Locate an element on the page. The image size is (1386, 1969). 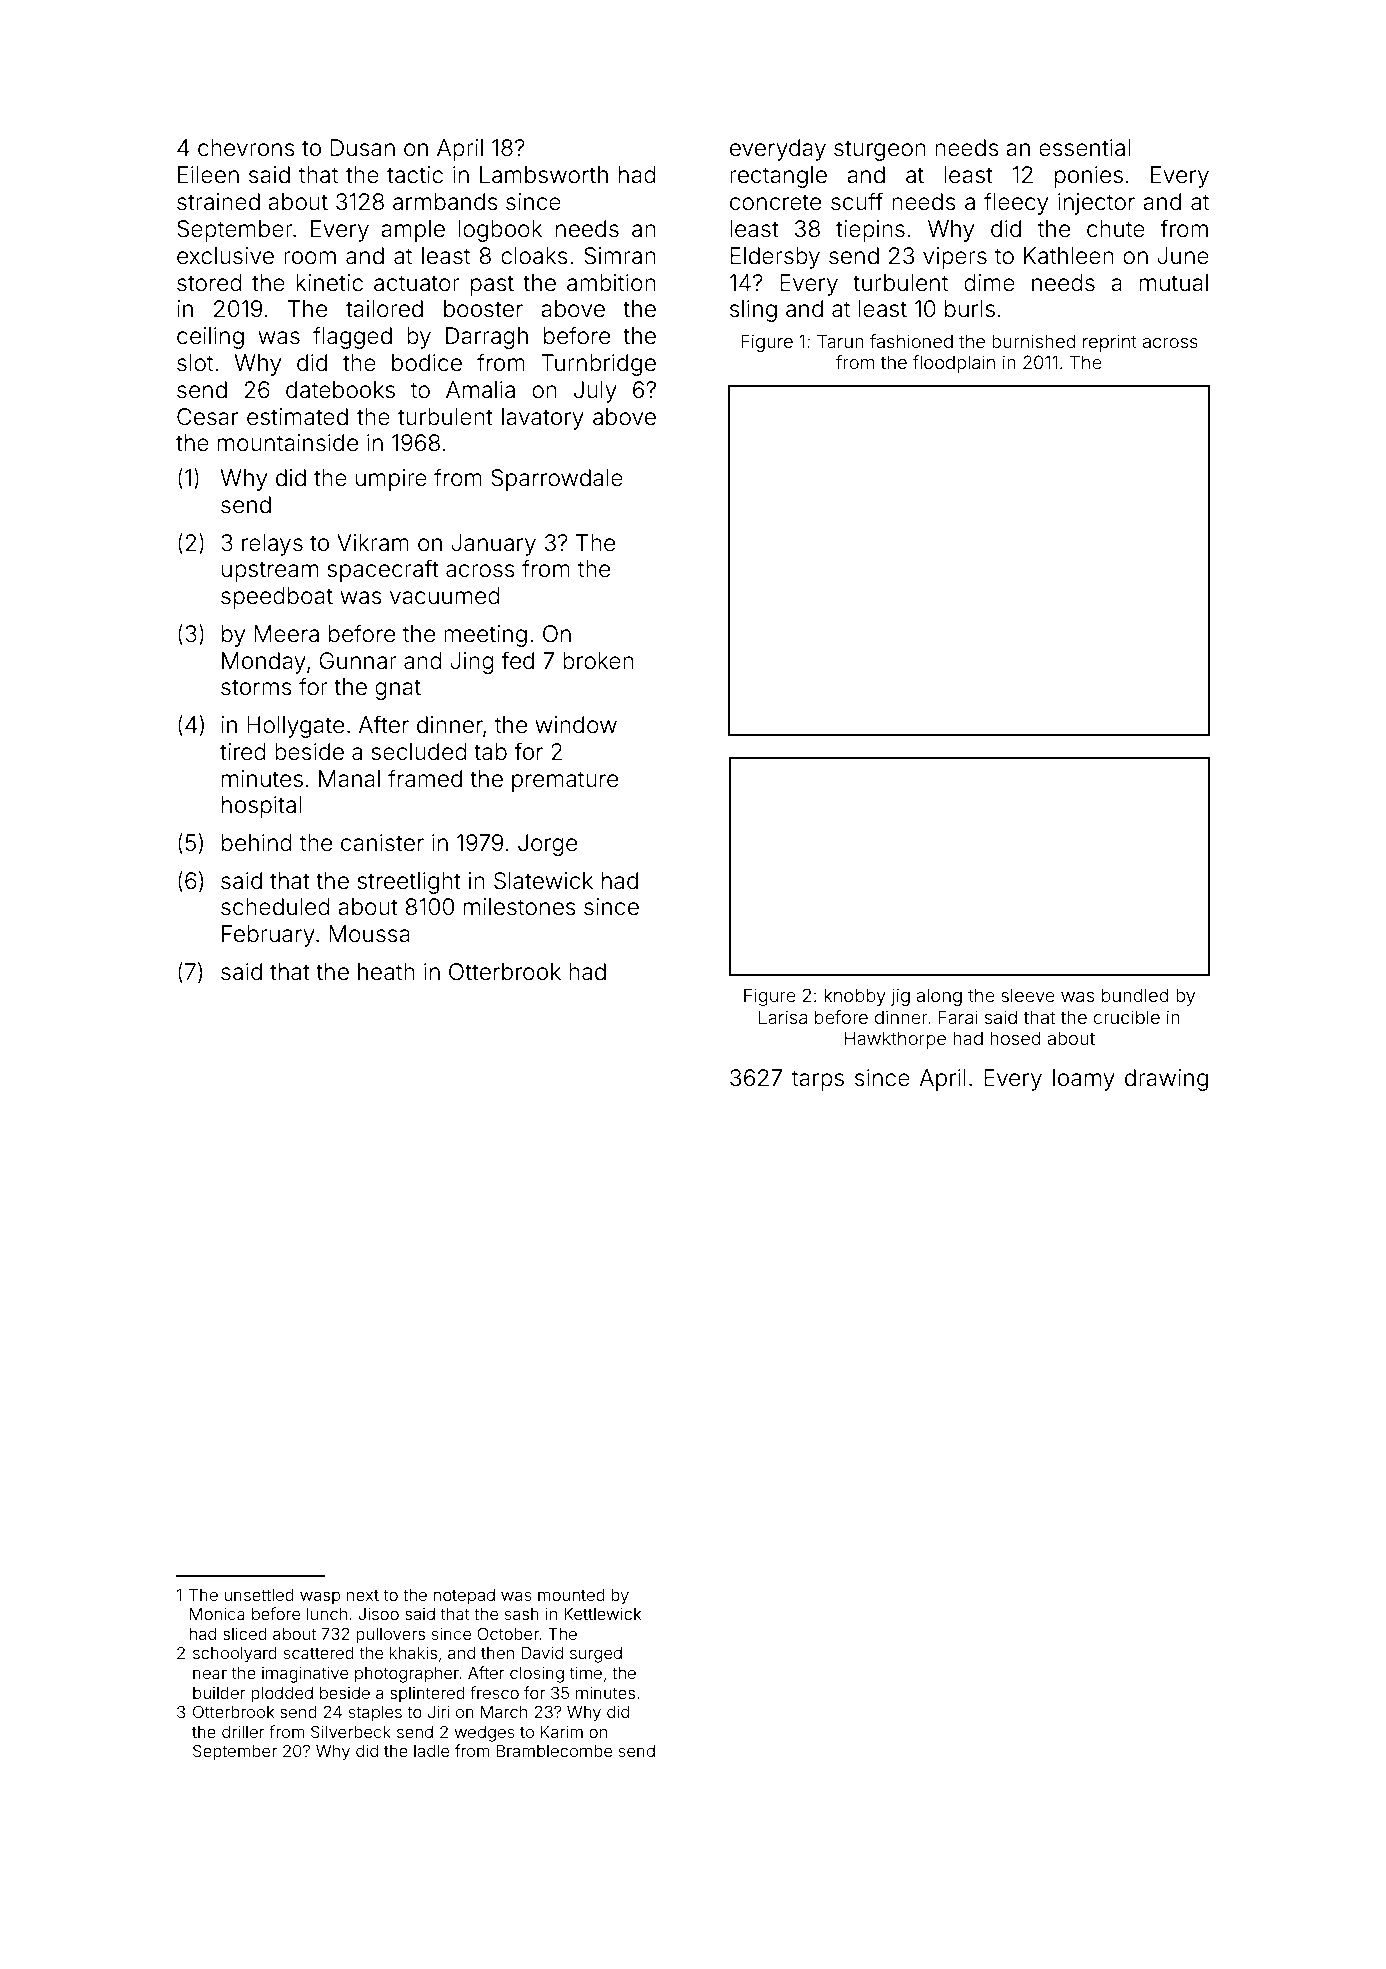
tarps is located at coordinates (818, 1080).
